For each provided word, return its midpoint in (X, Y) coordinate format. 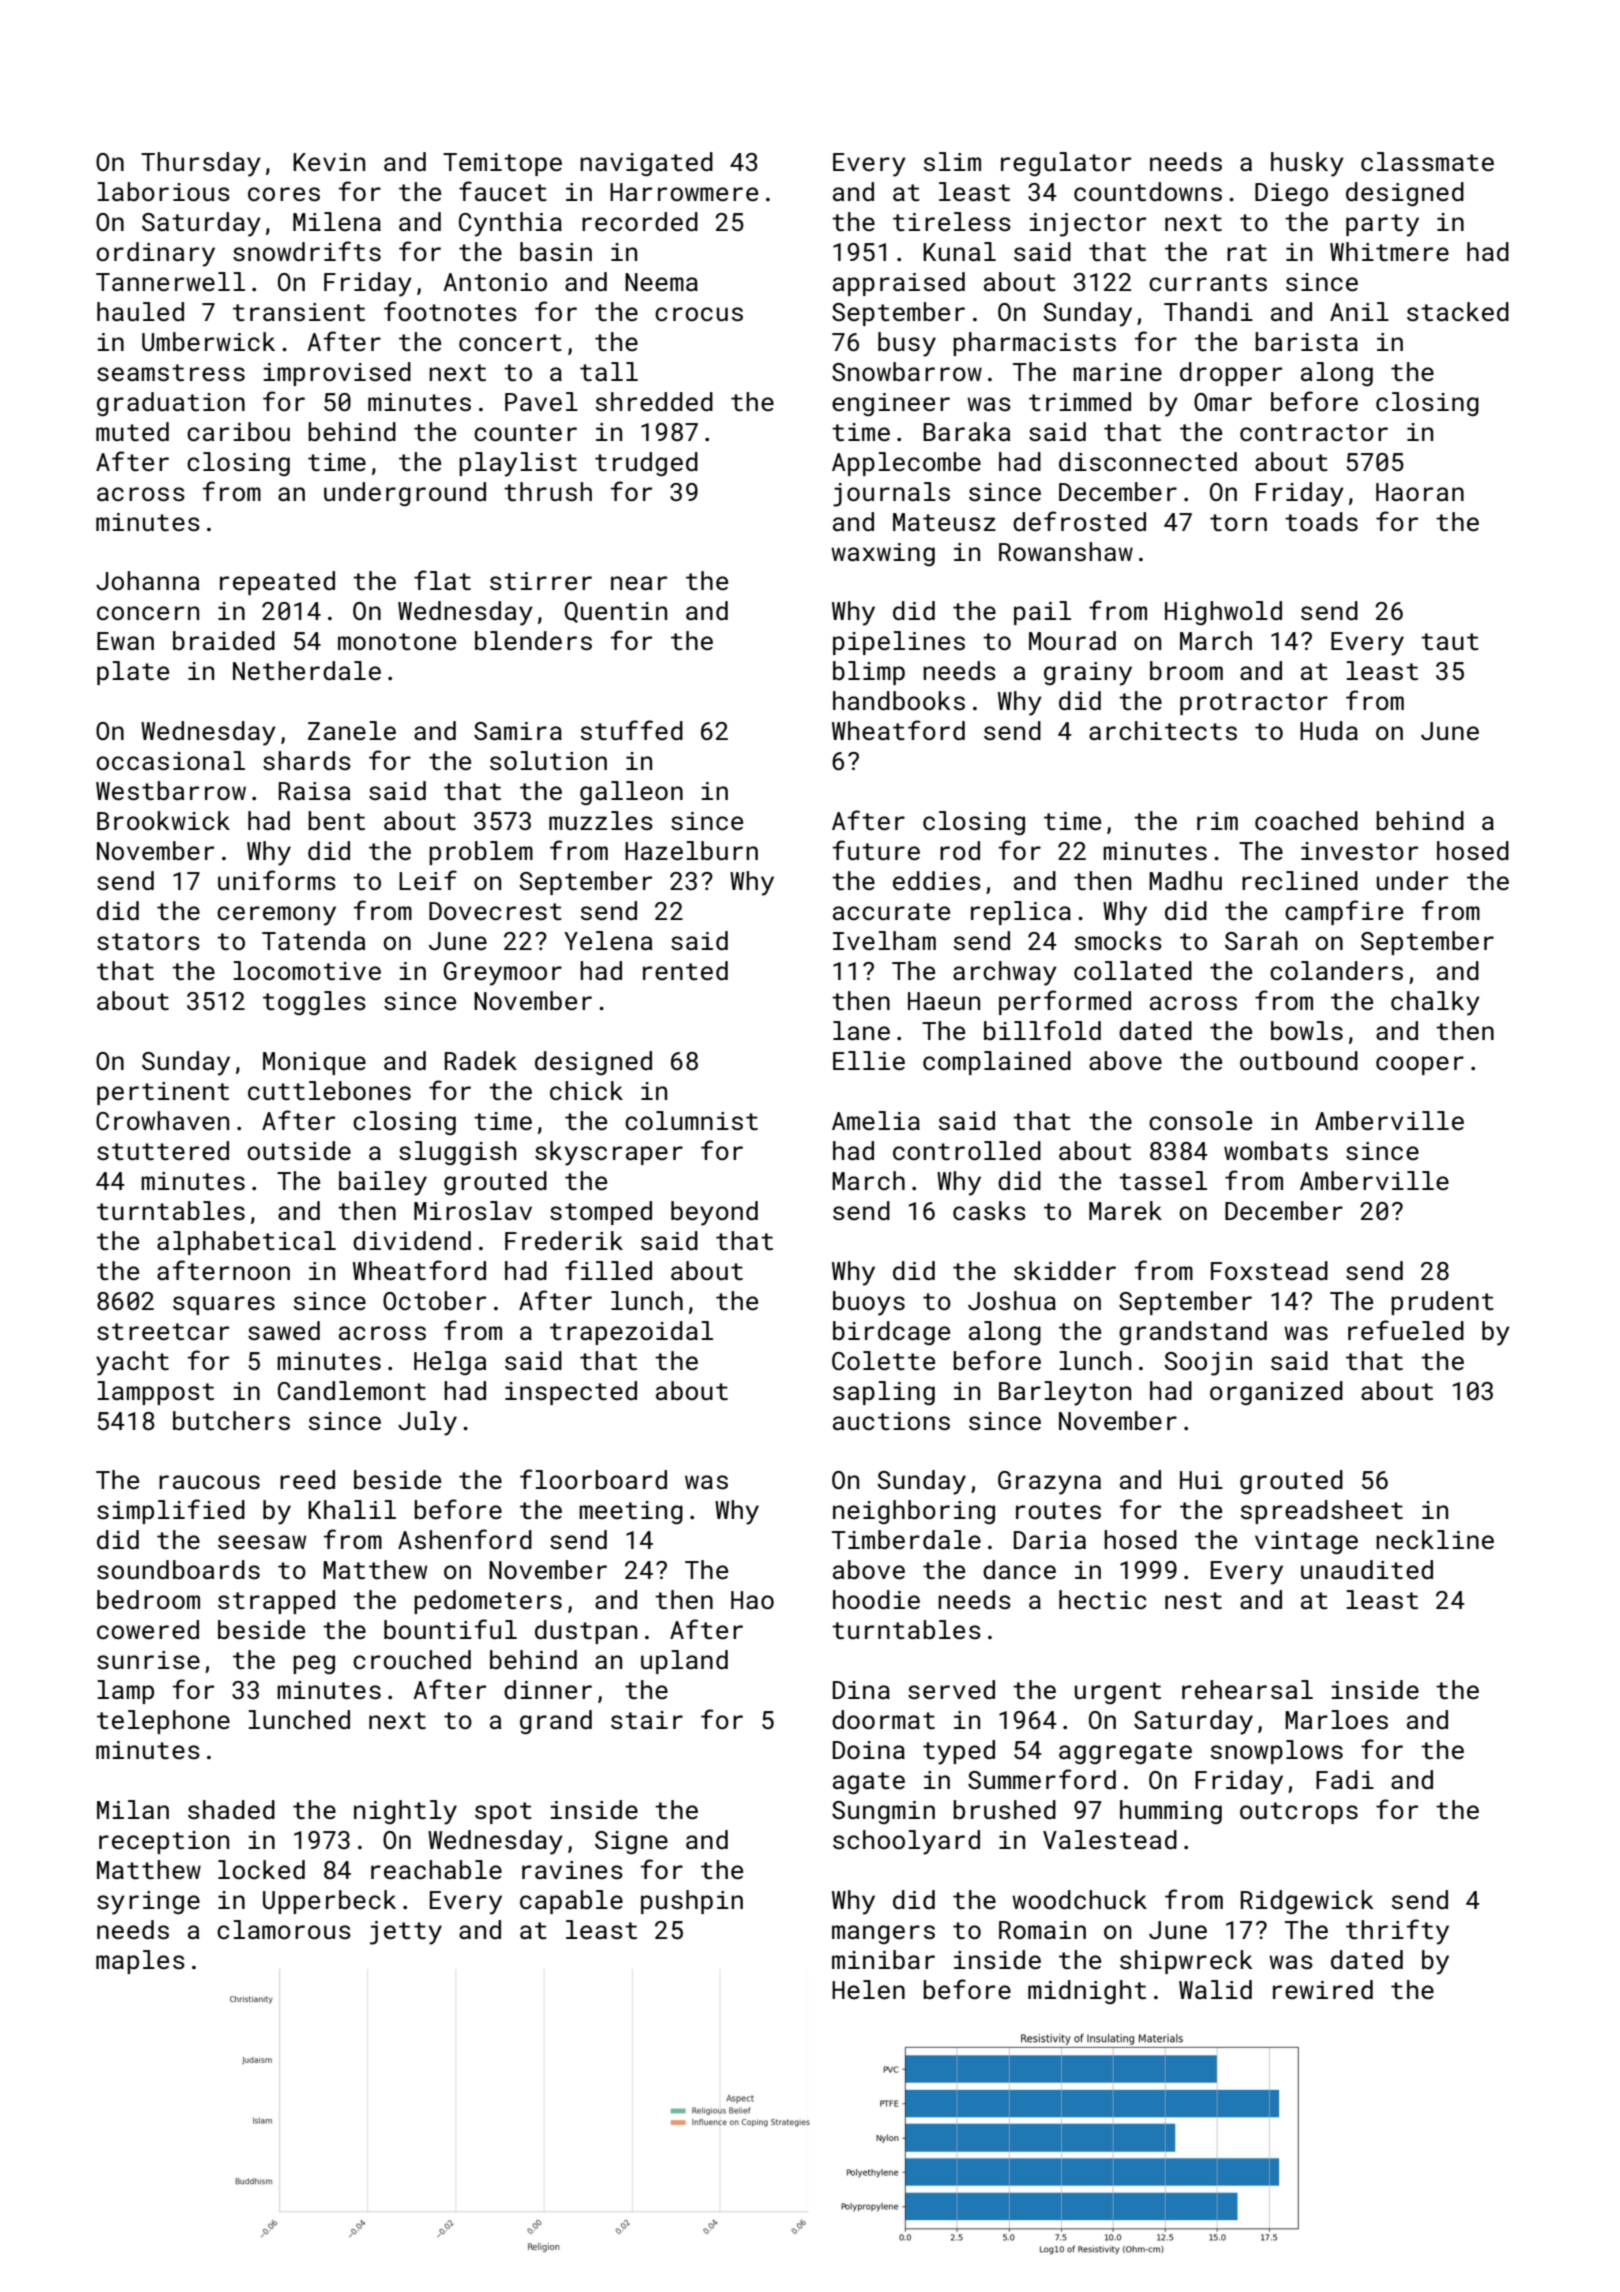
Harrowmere (684, 192)
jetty (406, 1933)
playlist (518, 464)
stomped (601, 1213)
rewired (1323, 1990)
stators (148, 942)
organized (1276, 1393)
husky (1307, 164)
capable (571, 1902)
